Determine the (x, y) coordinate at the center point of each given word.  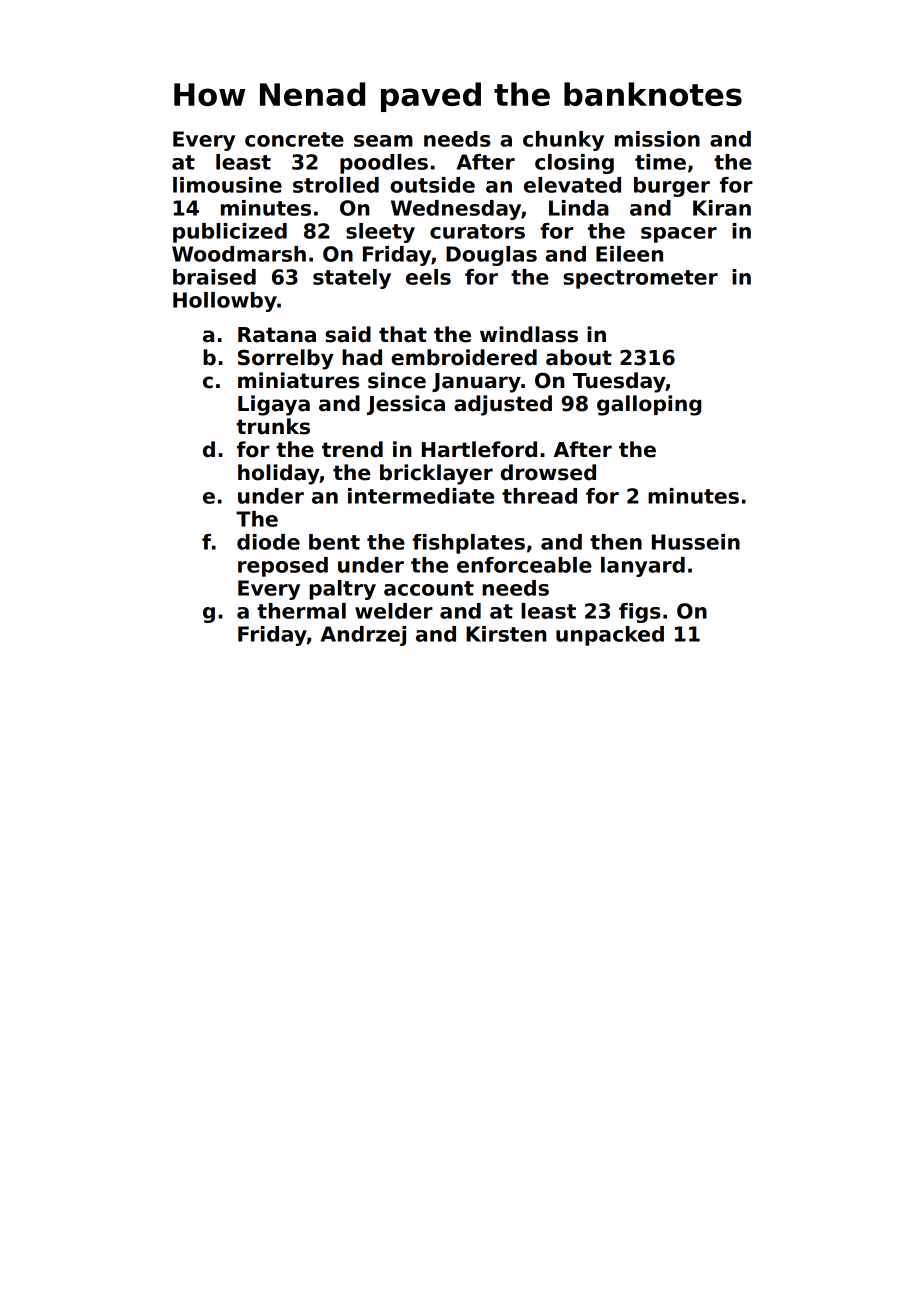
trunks (273, 426)
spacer (679, 235)
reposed (283, 567)
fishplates (468, 544)
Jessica (406, 405)
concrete (294, 139)
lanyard (643, 567)
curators (477, 231)
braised (214, 277)
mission (657, 139)
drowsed (548, 472)
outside (432, 185)
